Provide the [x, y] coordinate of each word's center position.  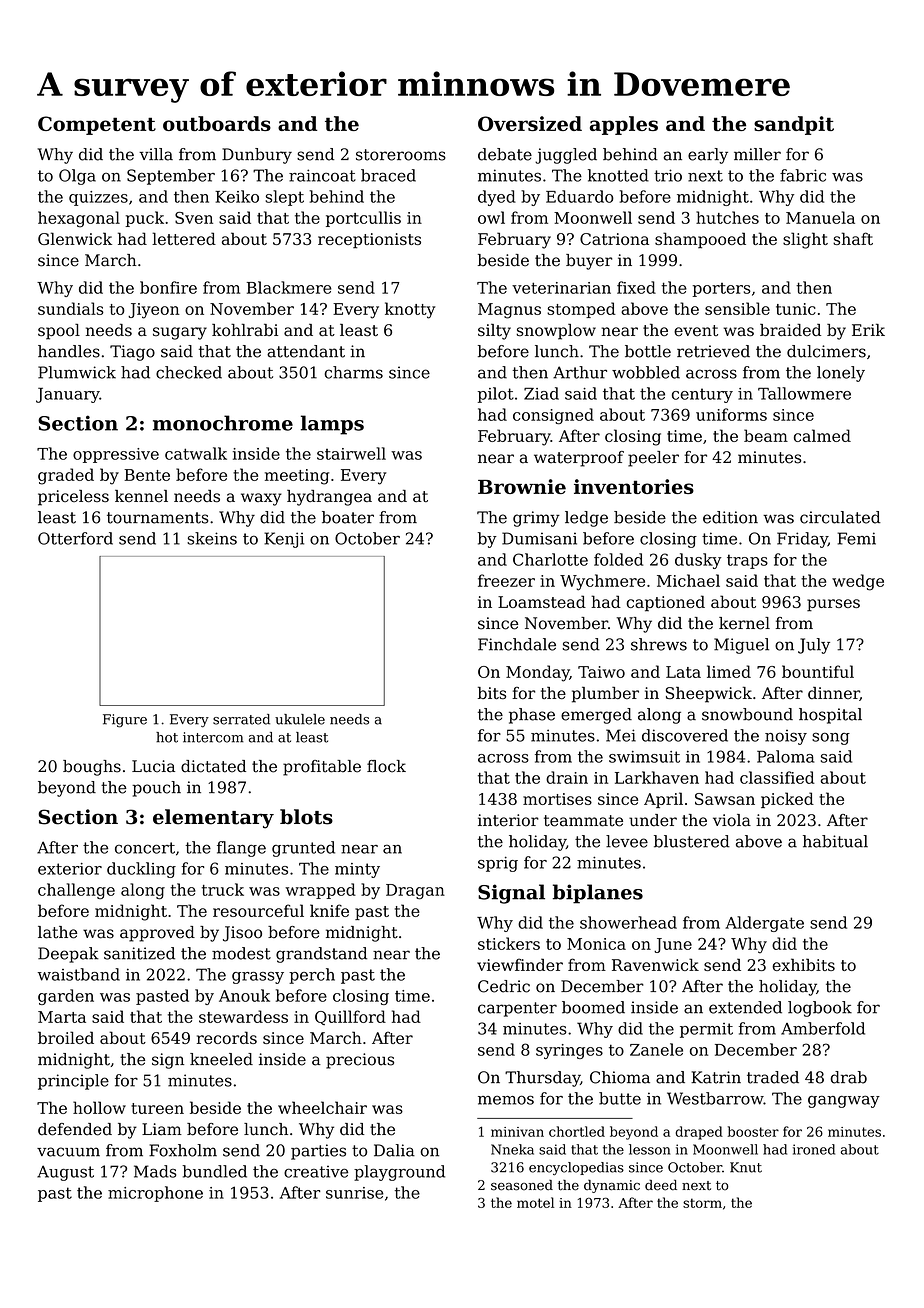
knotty [410, 310]
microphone [155, 1194]
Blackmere [289, 287]
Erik [868, 329]
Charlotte [550, 559]
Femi [856, 538]
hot [167, 737]
